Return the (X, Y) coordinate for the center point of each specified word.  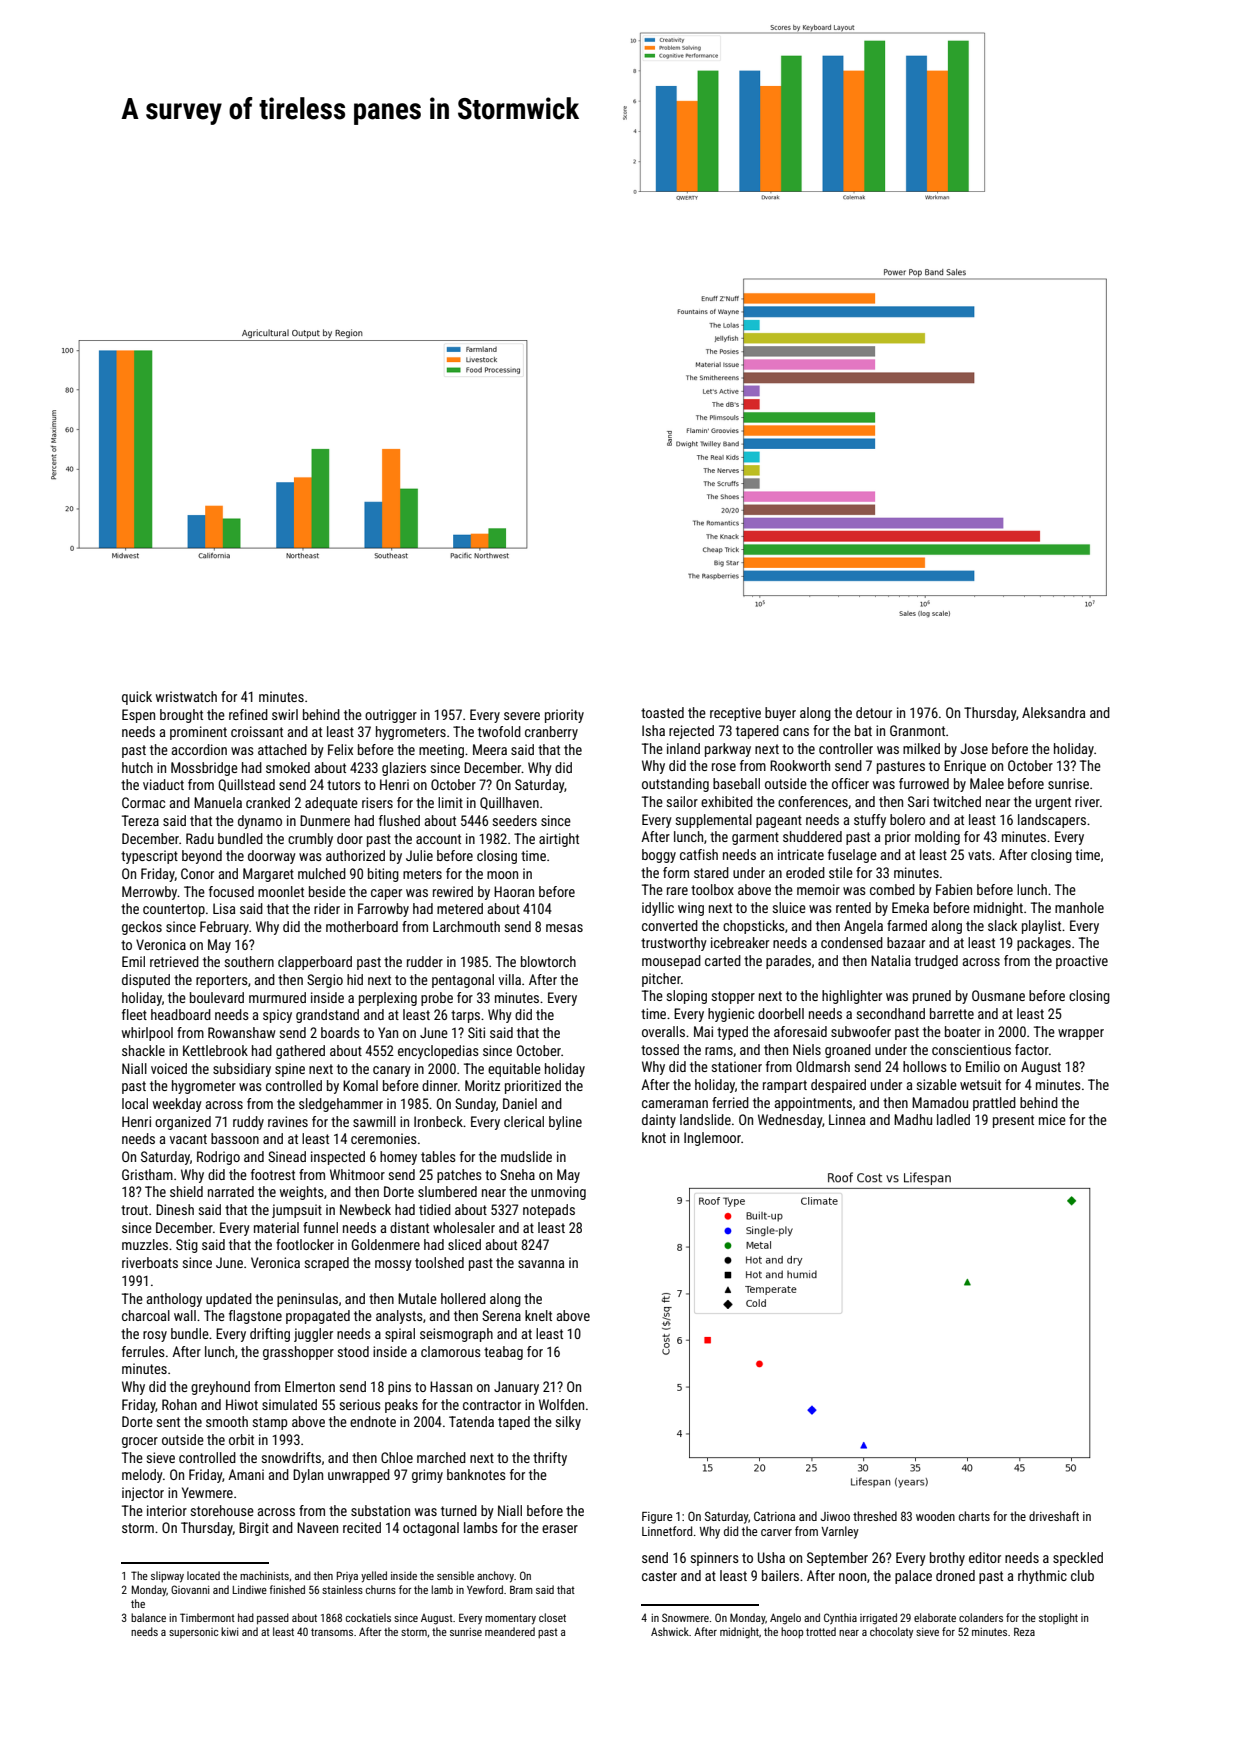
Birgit (254, 1529)
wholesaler (464, 1227)
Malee (987, 783)
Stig (187, 1246)
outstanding (675, 785)
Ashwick (670, 1631)
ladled (953, 1119)
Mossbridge (204, 769)
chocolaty (891, 1633)
